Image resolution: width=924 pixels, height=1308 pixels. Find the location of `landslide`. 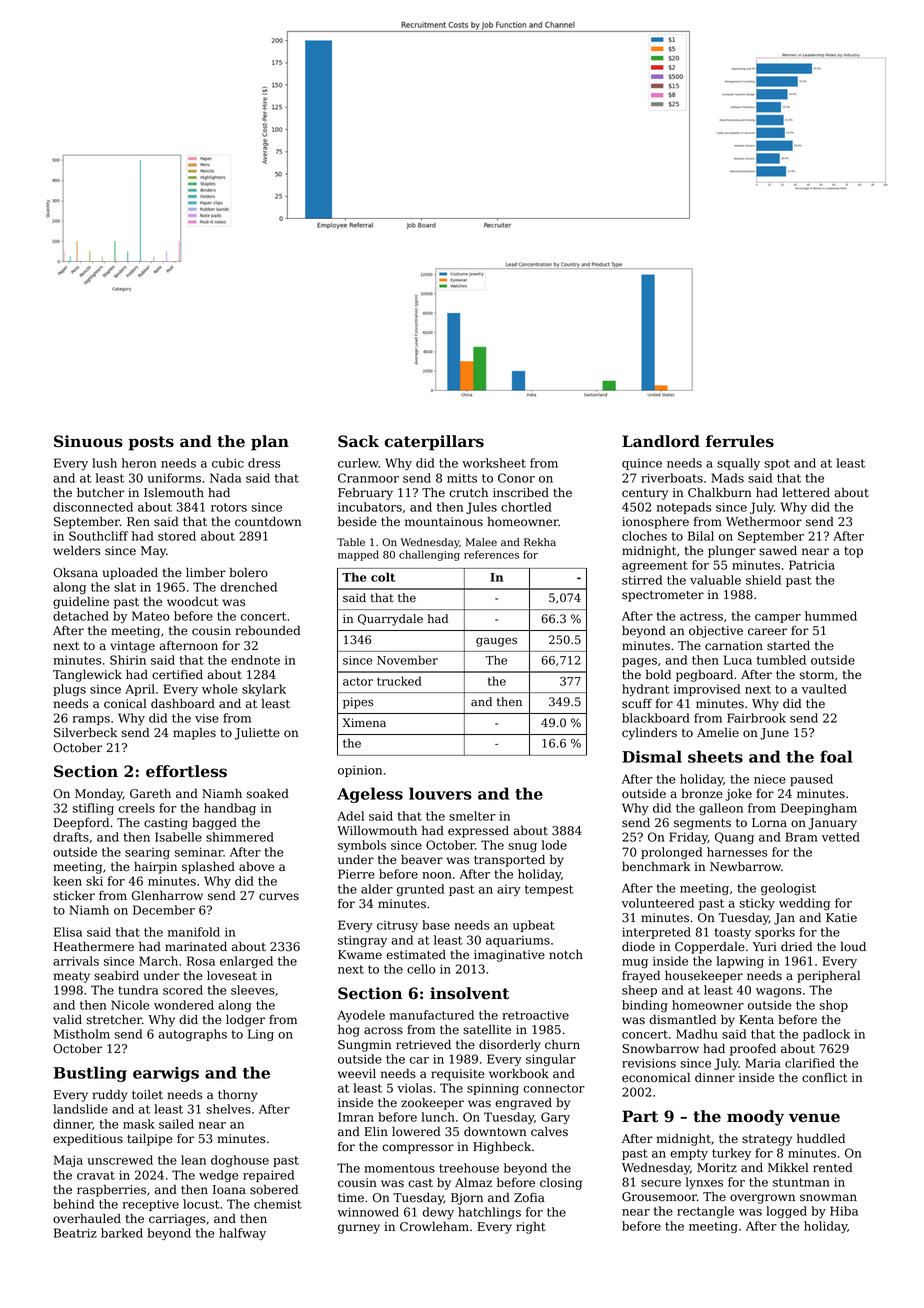

landslide is located at coordinates (80, 1109).
